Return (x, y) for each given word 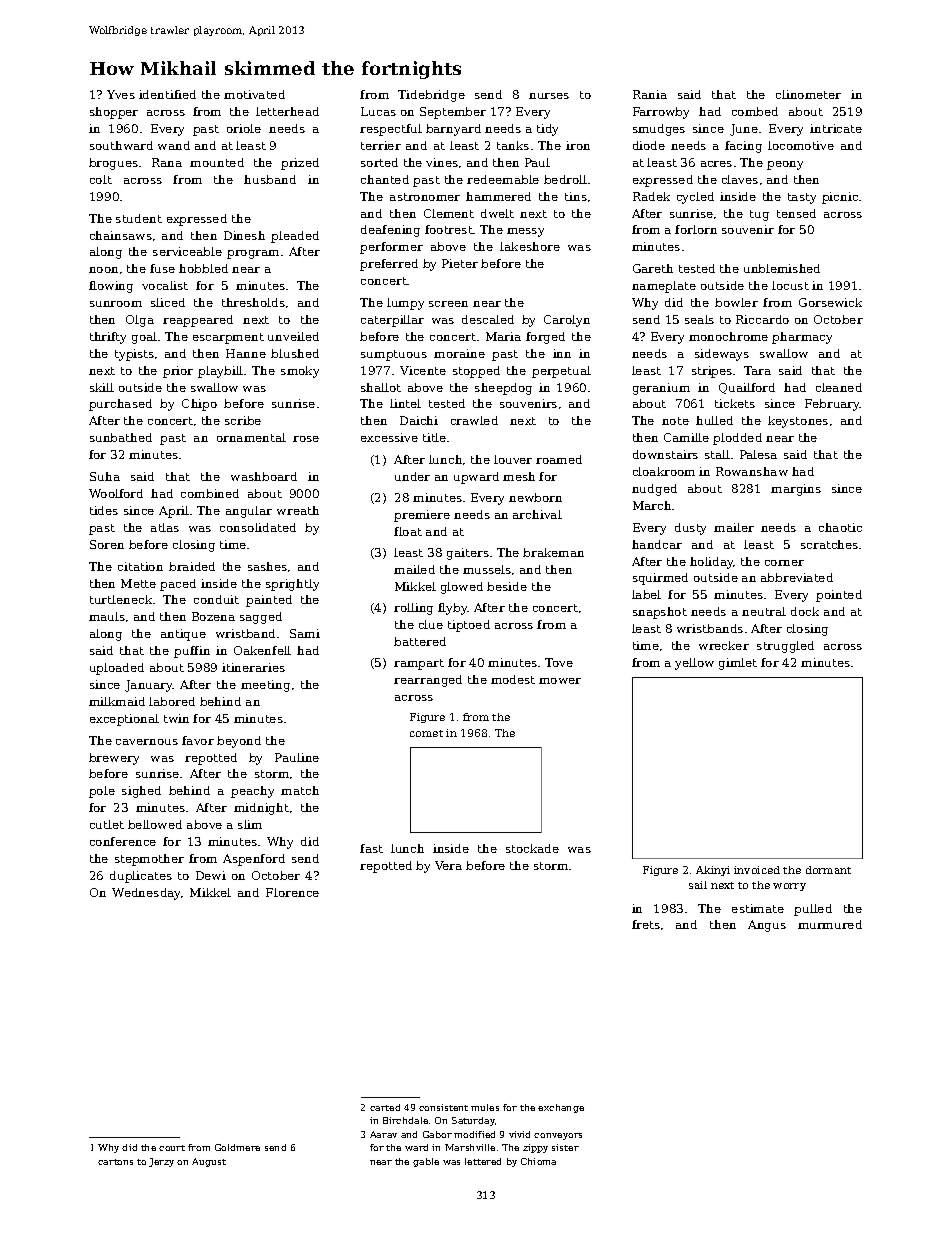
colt (101, 179)
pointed (839, 596)
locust (790, 285)
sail (698, 885)
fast (371, 848)
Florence (292, 892)
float (408, 531)
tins (576, 196)
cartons (115, 1162)
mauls (107, 616)
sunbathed (121, 437)
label (646, 594)
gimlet (738, 664)
